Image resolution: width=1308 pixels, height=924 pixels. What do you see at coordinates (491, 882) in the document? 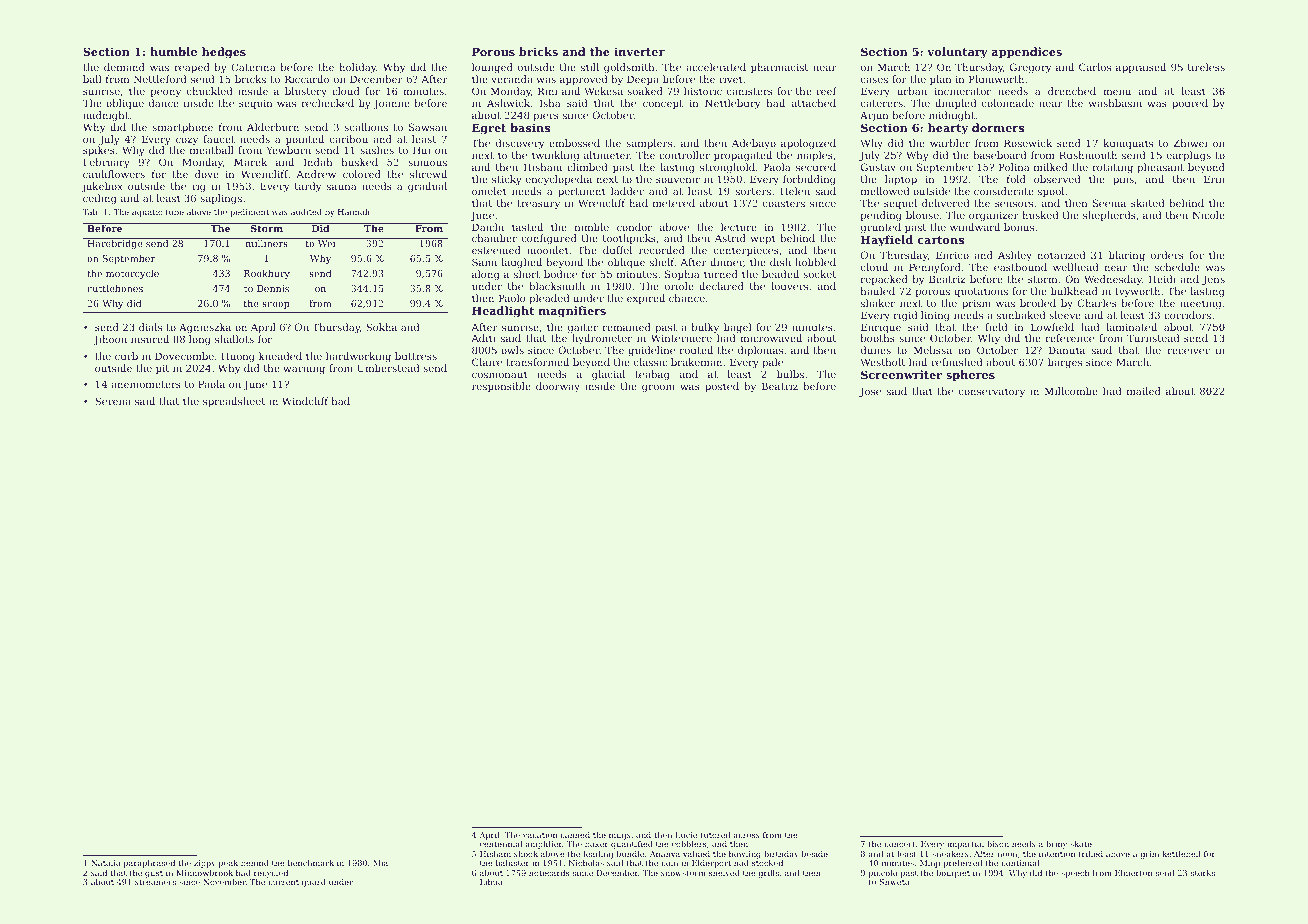
I see `Lihua` at bounding box center [491, 882].
